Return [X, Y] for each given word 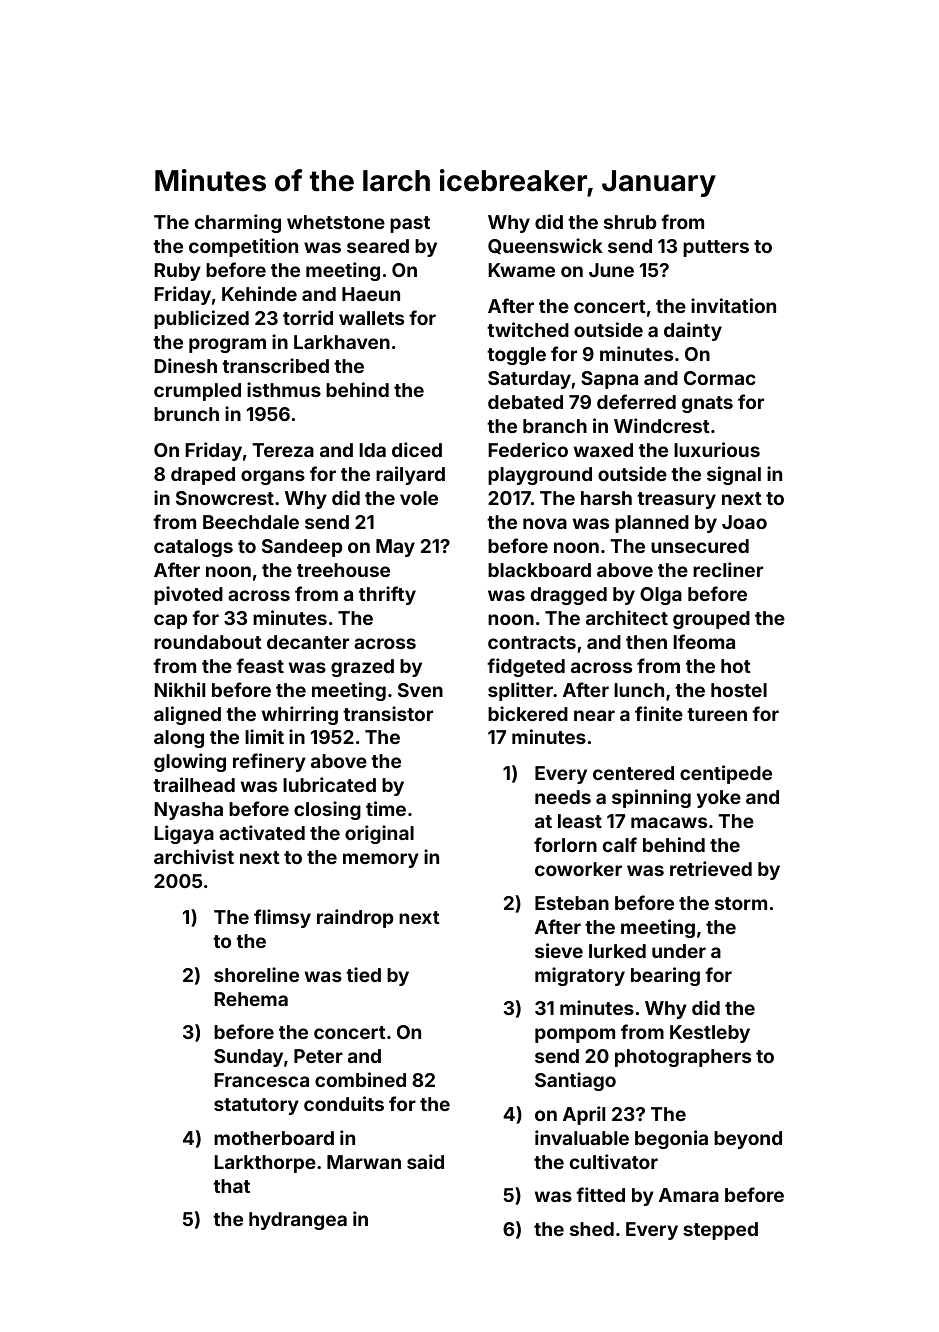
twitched [528, 329]
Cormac [720, 378]
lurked [617, 951]
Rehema [251, 999]
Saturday [529, 380]
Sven [420, 690]
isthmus [284, 389]
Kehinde [259, 293]
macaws [669, 822]
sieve [559, 950]
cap [170, 621]
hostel [739, 690]
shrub [630, 222]
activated [262, 832]
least [580, 821]
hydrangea [298, 1221]
